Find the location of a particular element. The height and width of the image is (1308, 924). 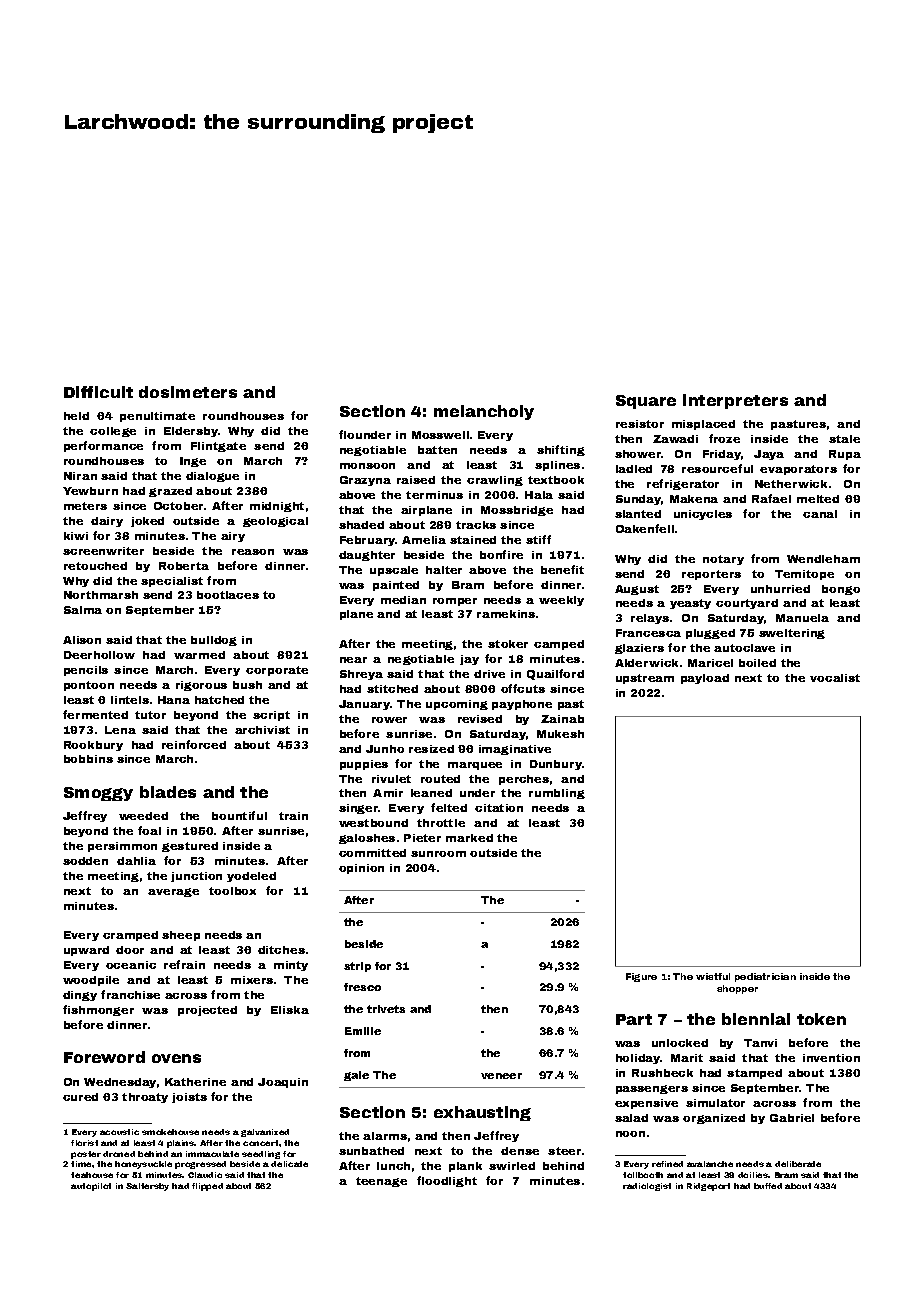

Figure is located at coordinates (641, 977).
